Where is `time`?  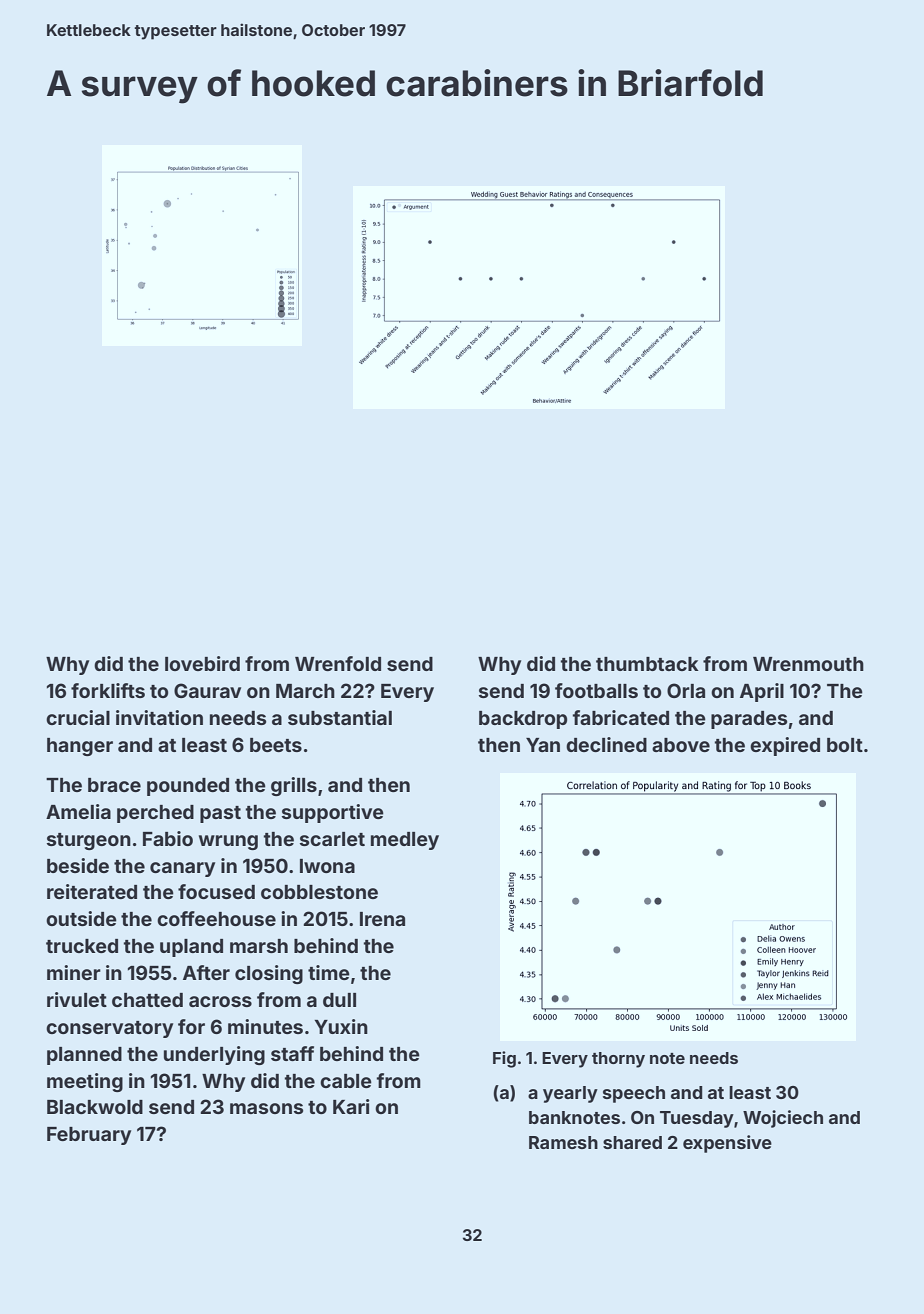
time is located at coordinates (329, 972).
